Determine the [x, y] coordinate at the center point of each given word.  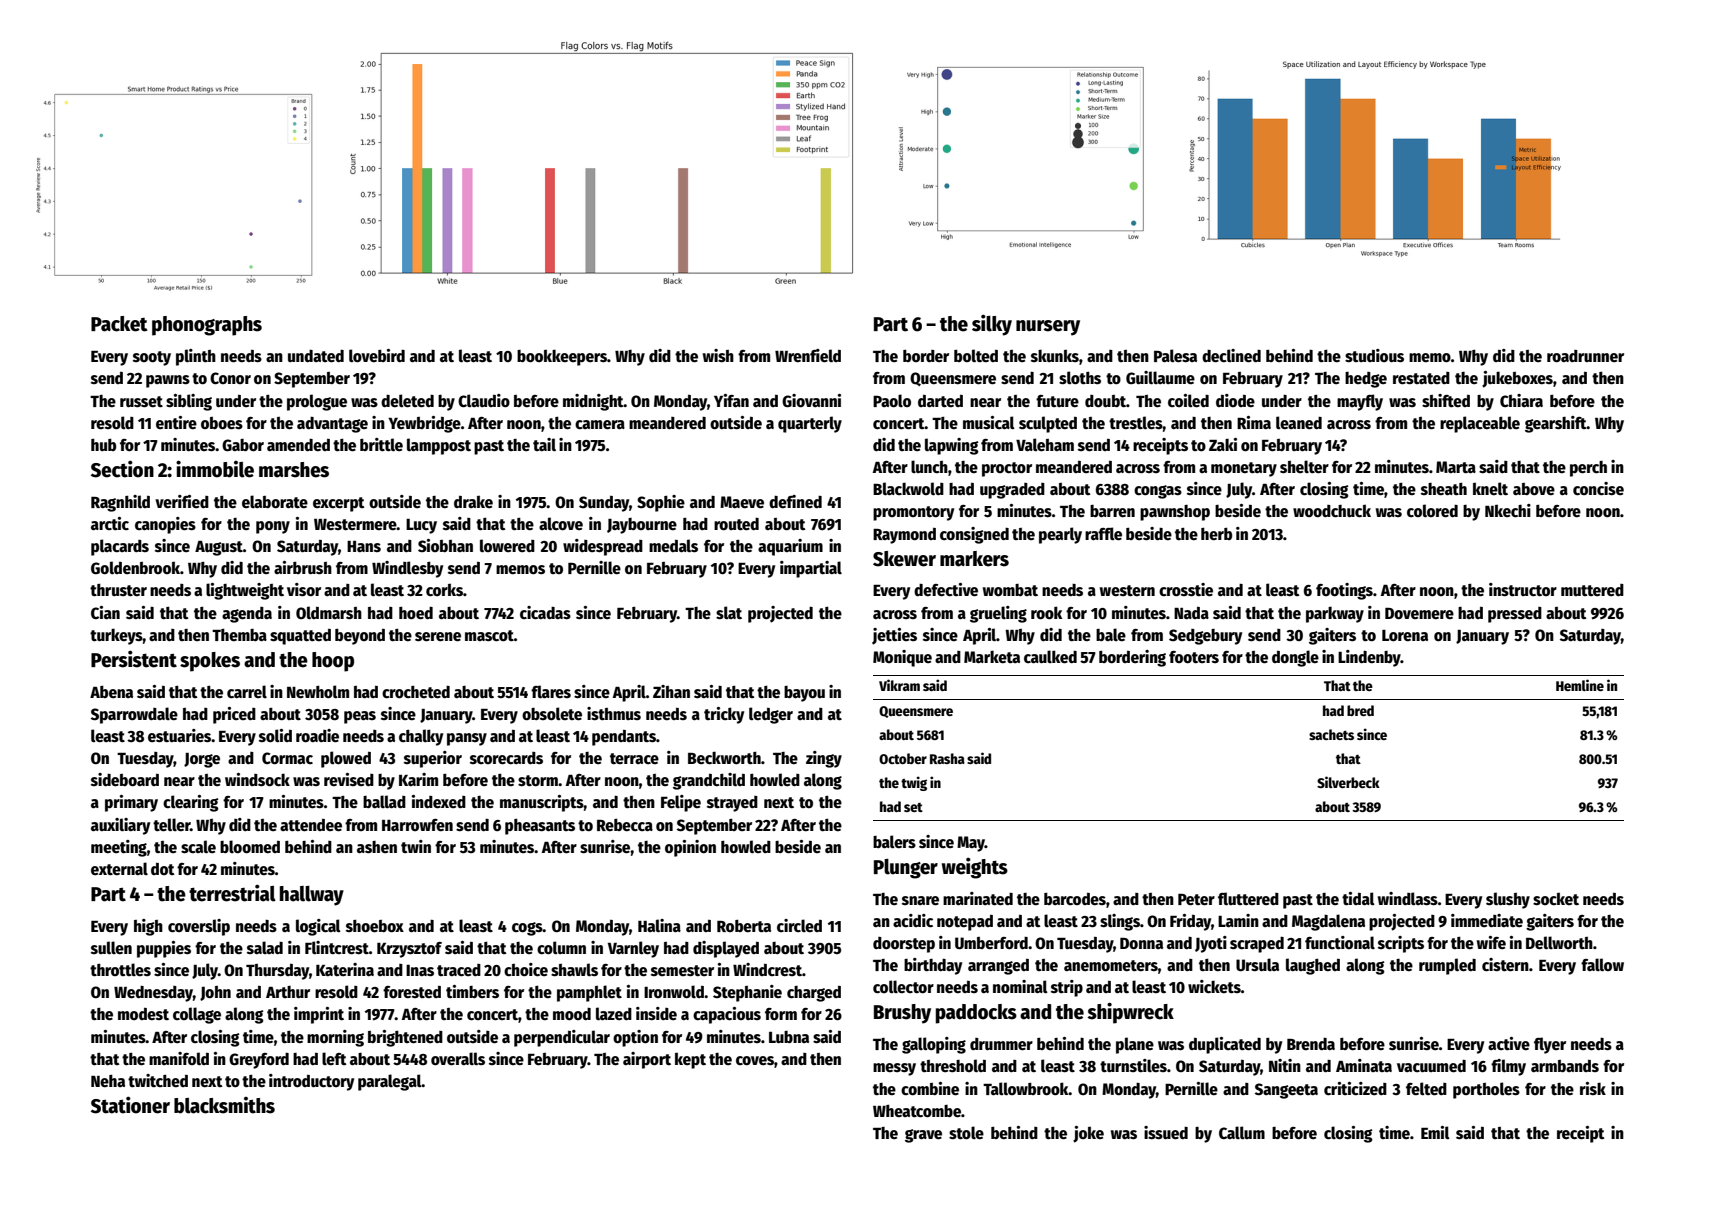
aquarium [790, 547]
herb [1216, 534]
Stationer [130, 1105]
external [119, 868]
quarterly [810, 424]
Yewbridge [424, 424]
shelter [1304, 467]
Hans [364, 546]
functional [1340, 942]
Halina [659, 925]
